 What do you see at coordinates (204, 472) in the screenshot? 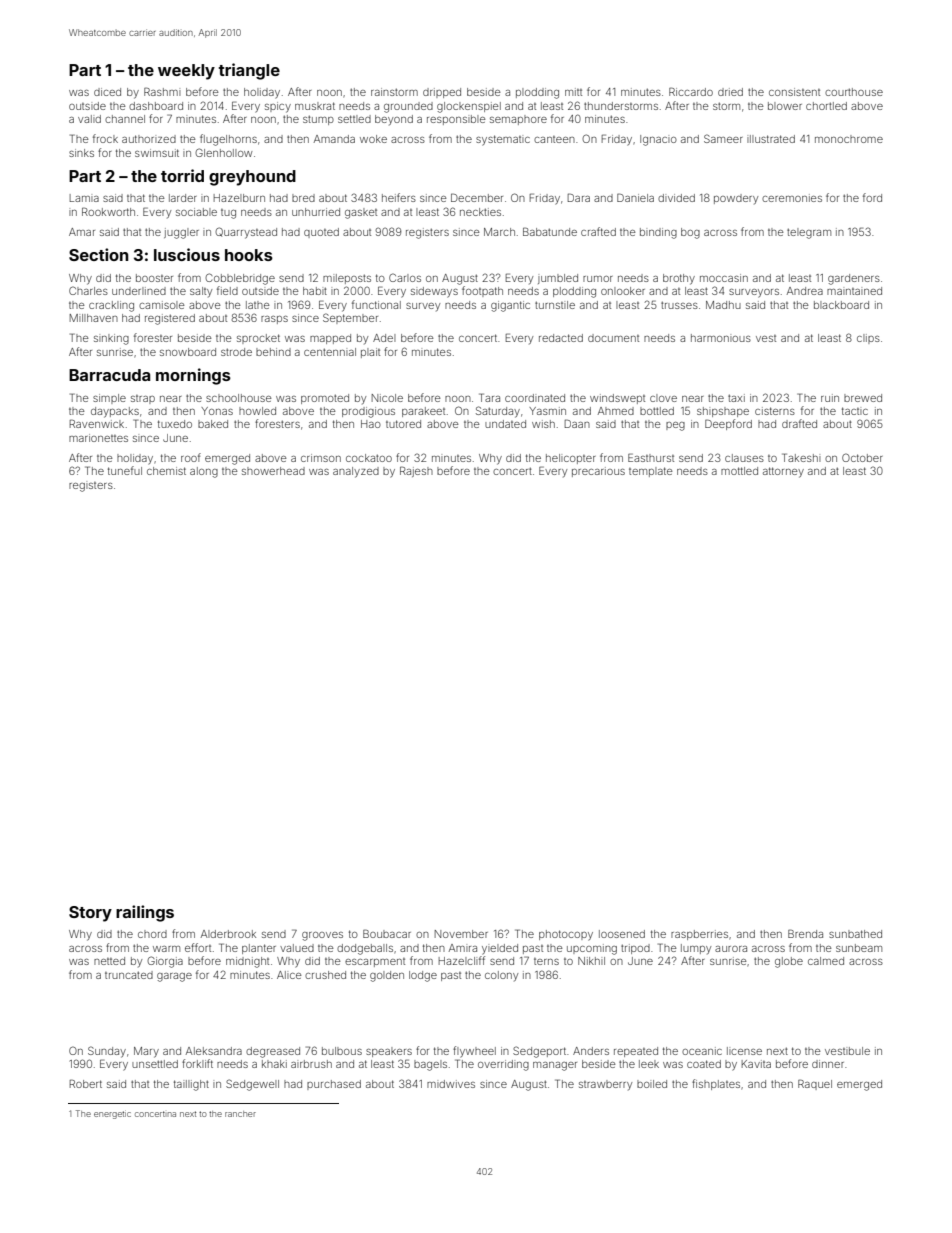
I see `along` at bounding box center [204, 472].
